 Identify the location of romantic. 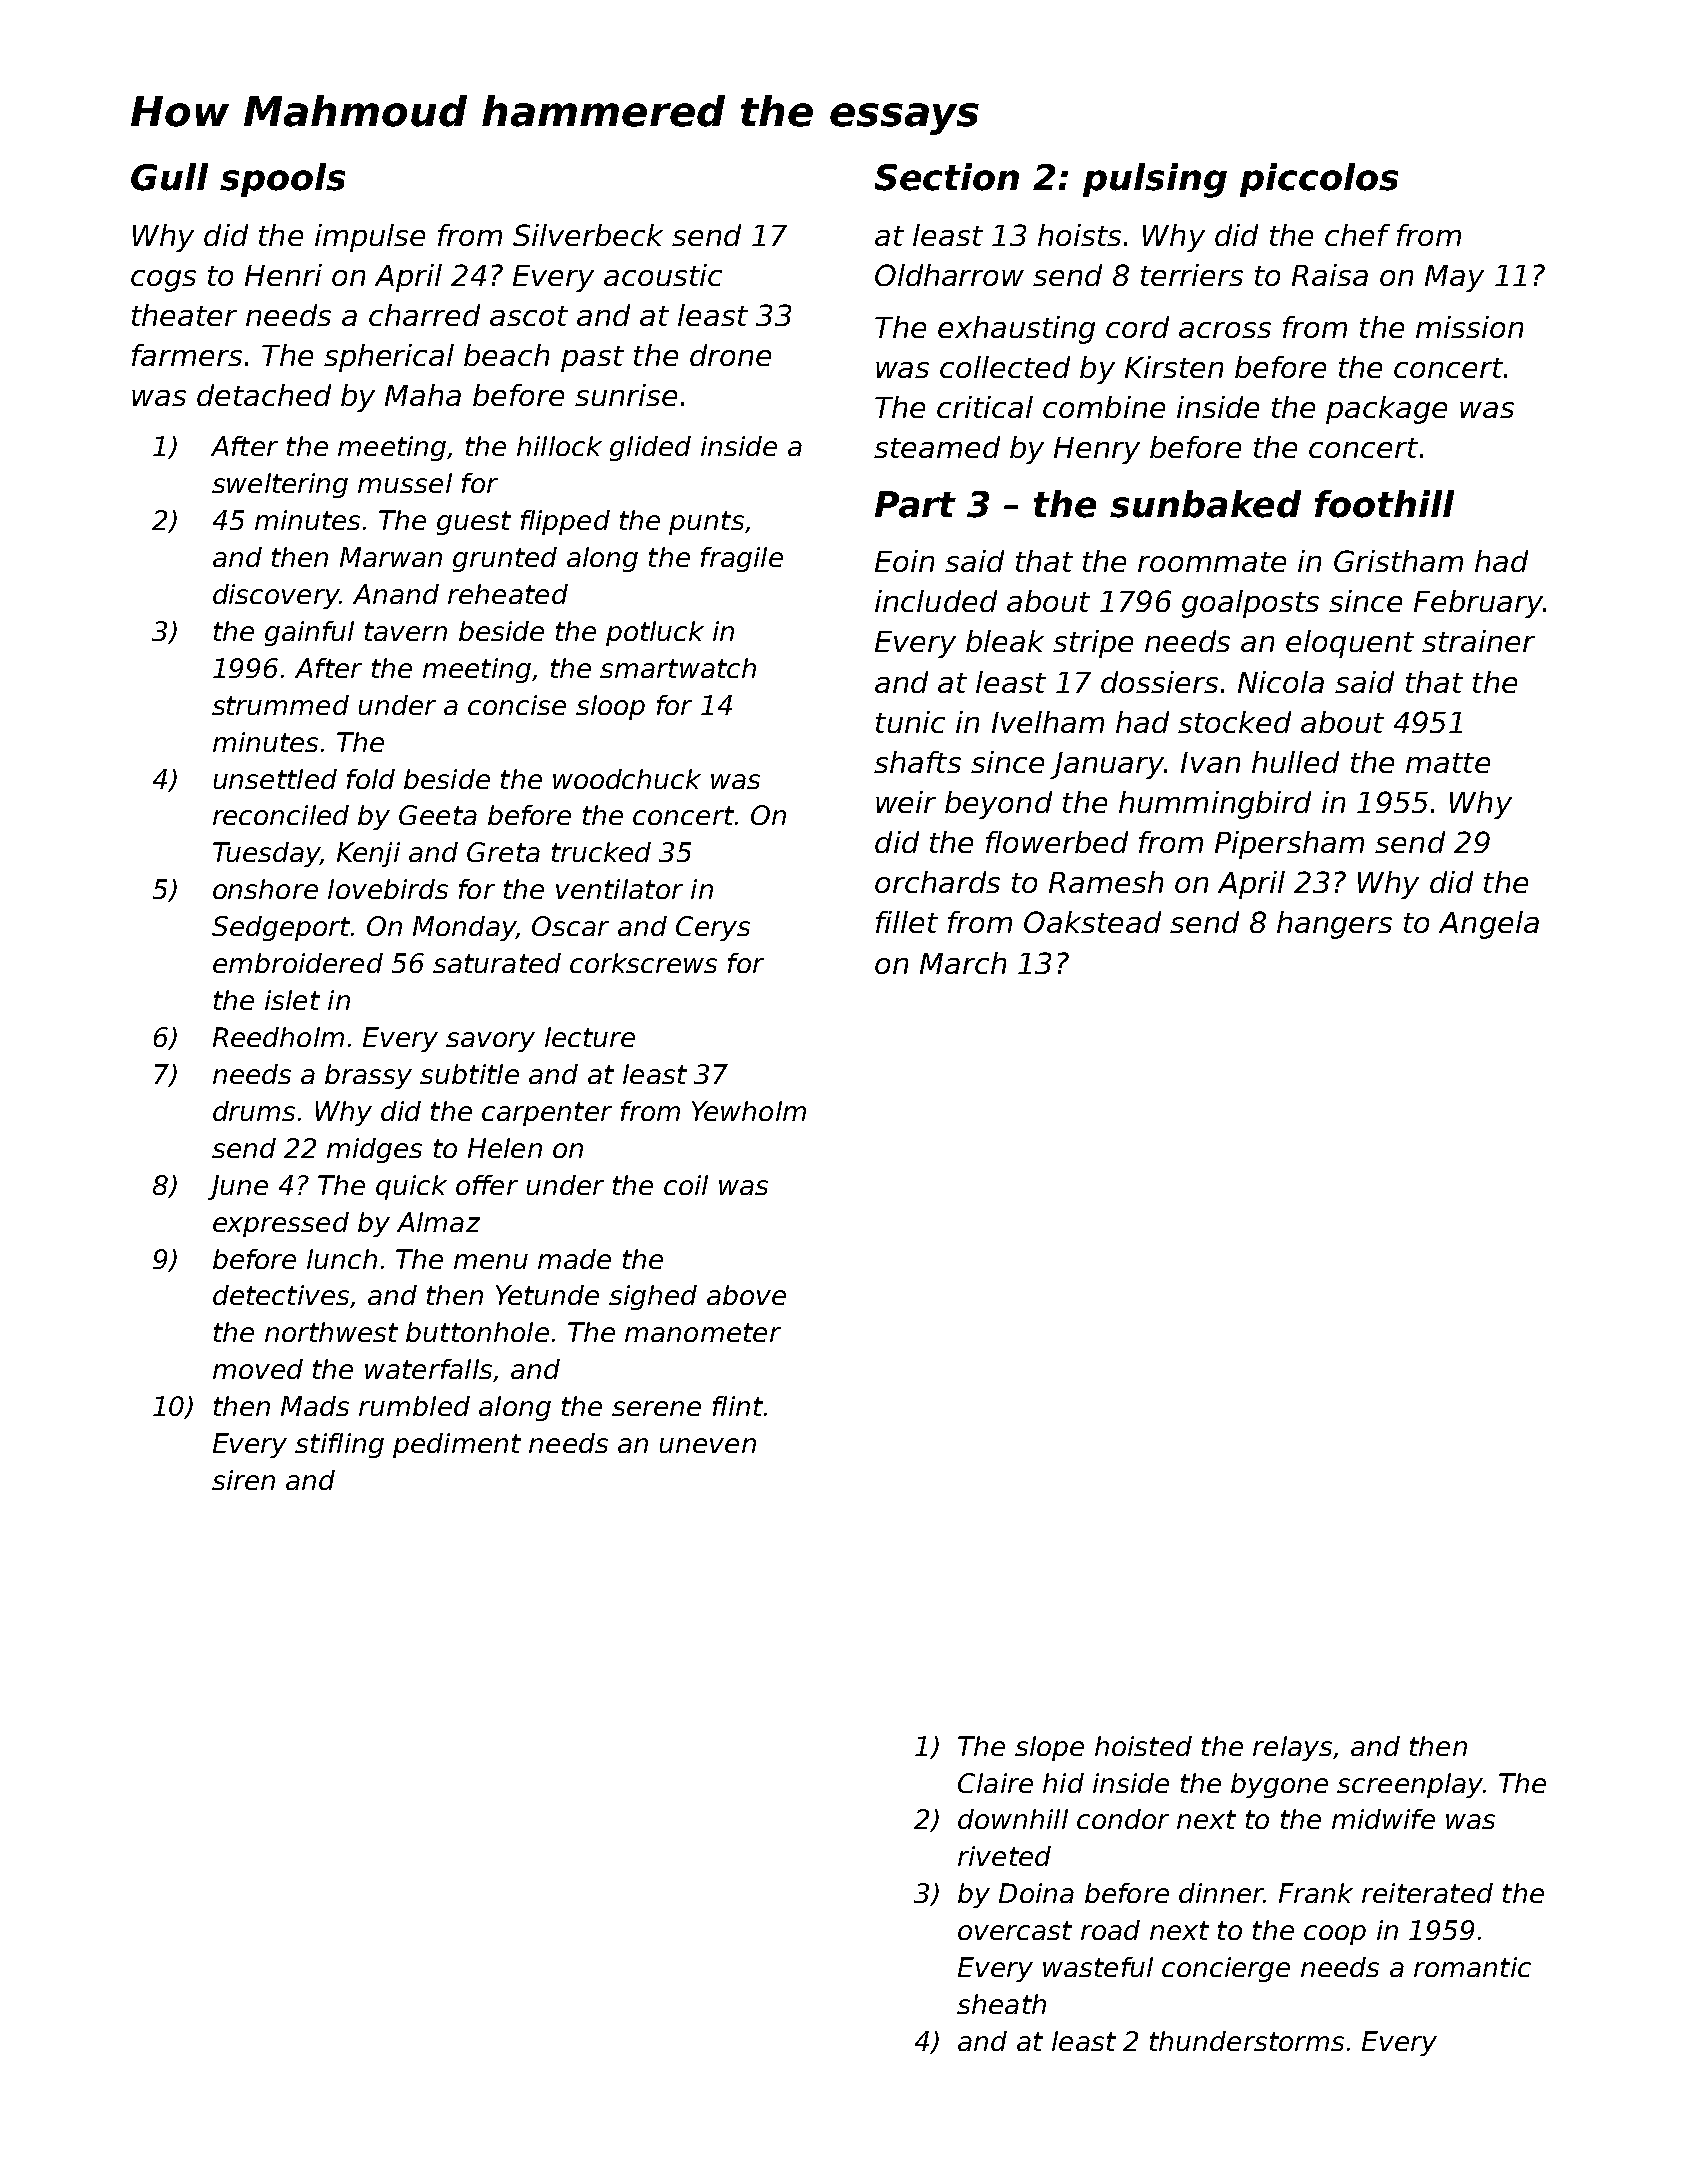
(1472, 1967).
